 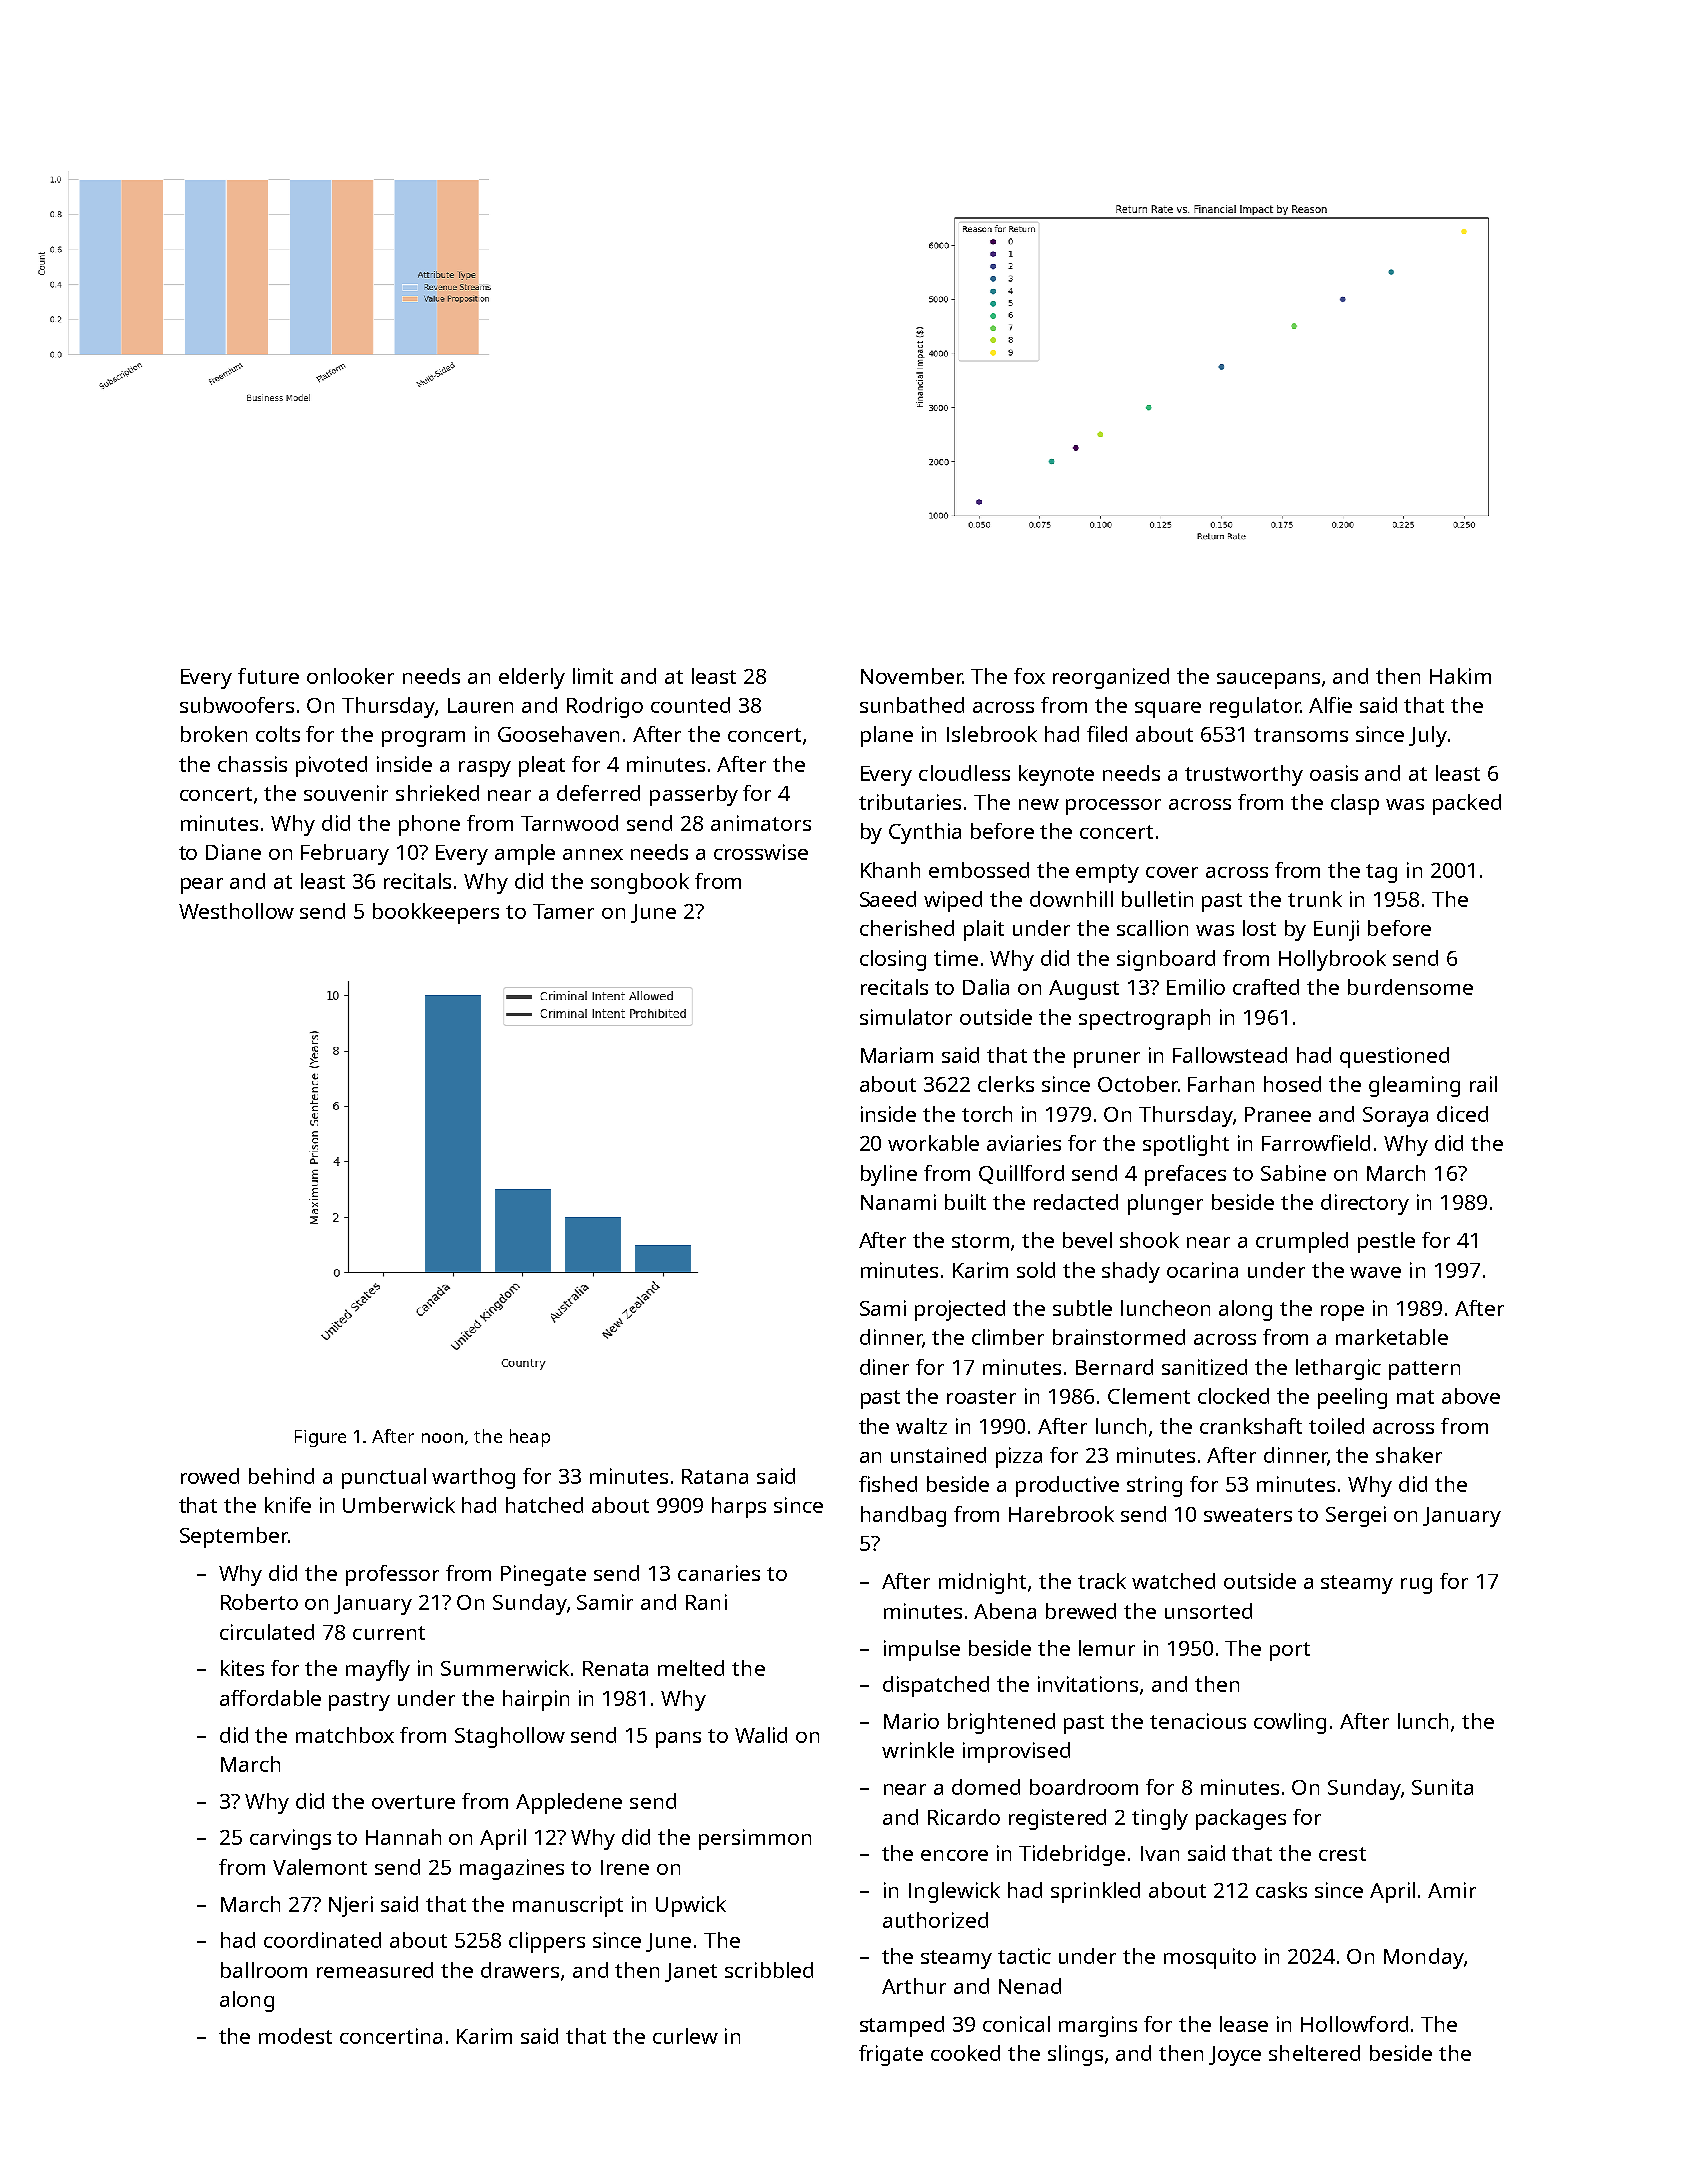 What do you see at coordinates (1006, 1084) in the screenshot?
I see `clerks` at bounding box center [1006, 1084].
